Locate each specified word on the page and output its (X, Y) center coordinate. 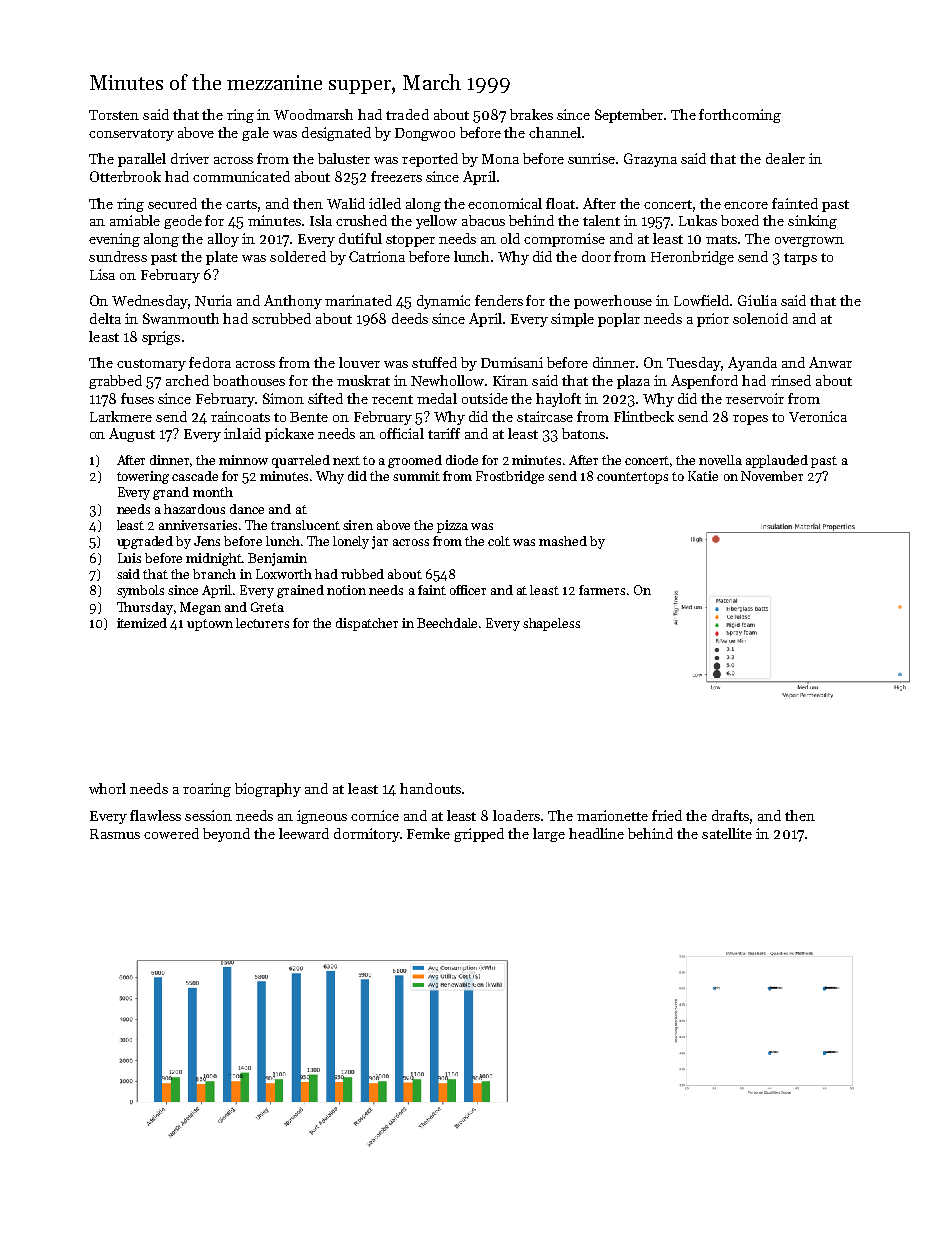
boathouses (249, 380)
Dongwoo (425, 134)
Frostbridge (510, 477)
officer (468, 590)
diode (462, 460)
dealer (785, 158)
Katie (703, 476)
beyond (226, 835)
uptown (210, 625)
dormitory (367, 835)
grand (171, 493)
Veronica (818, 416)
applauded (777, 461)
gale (255, 134)
